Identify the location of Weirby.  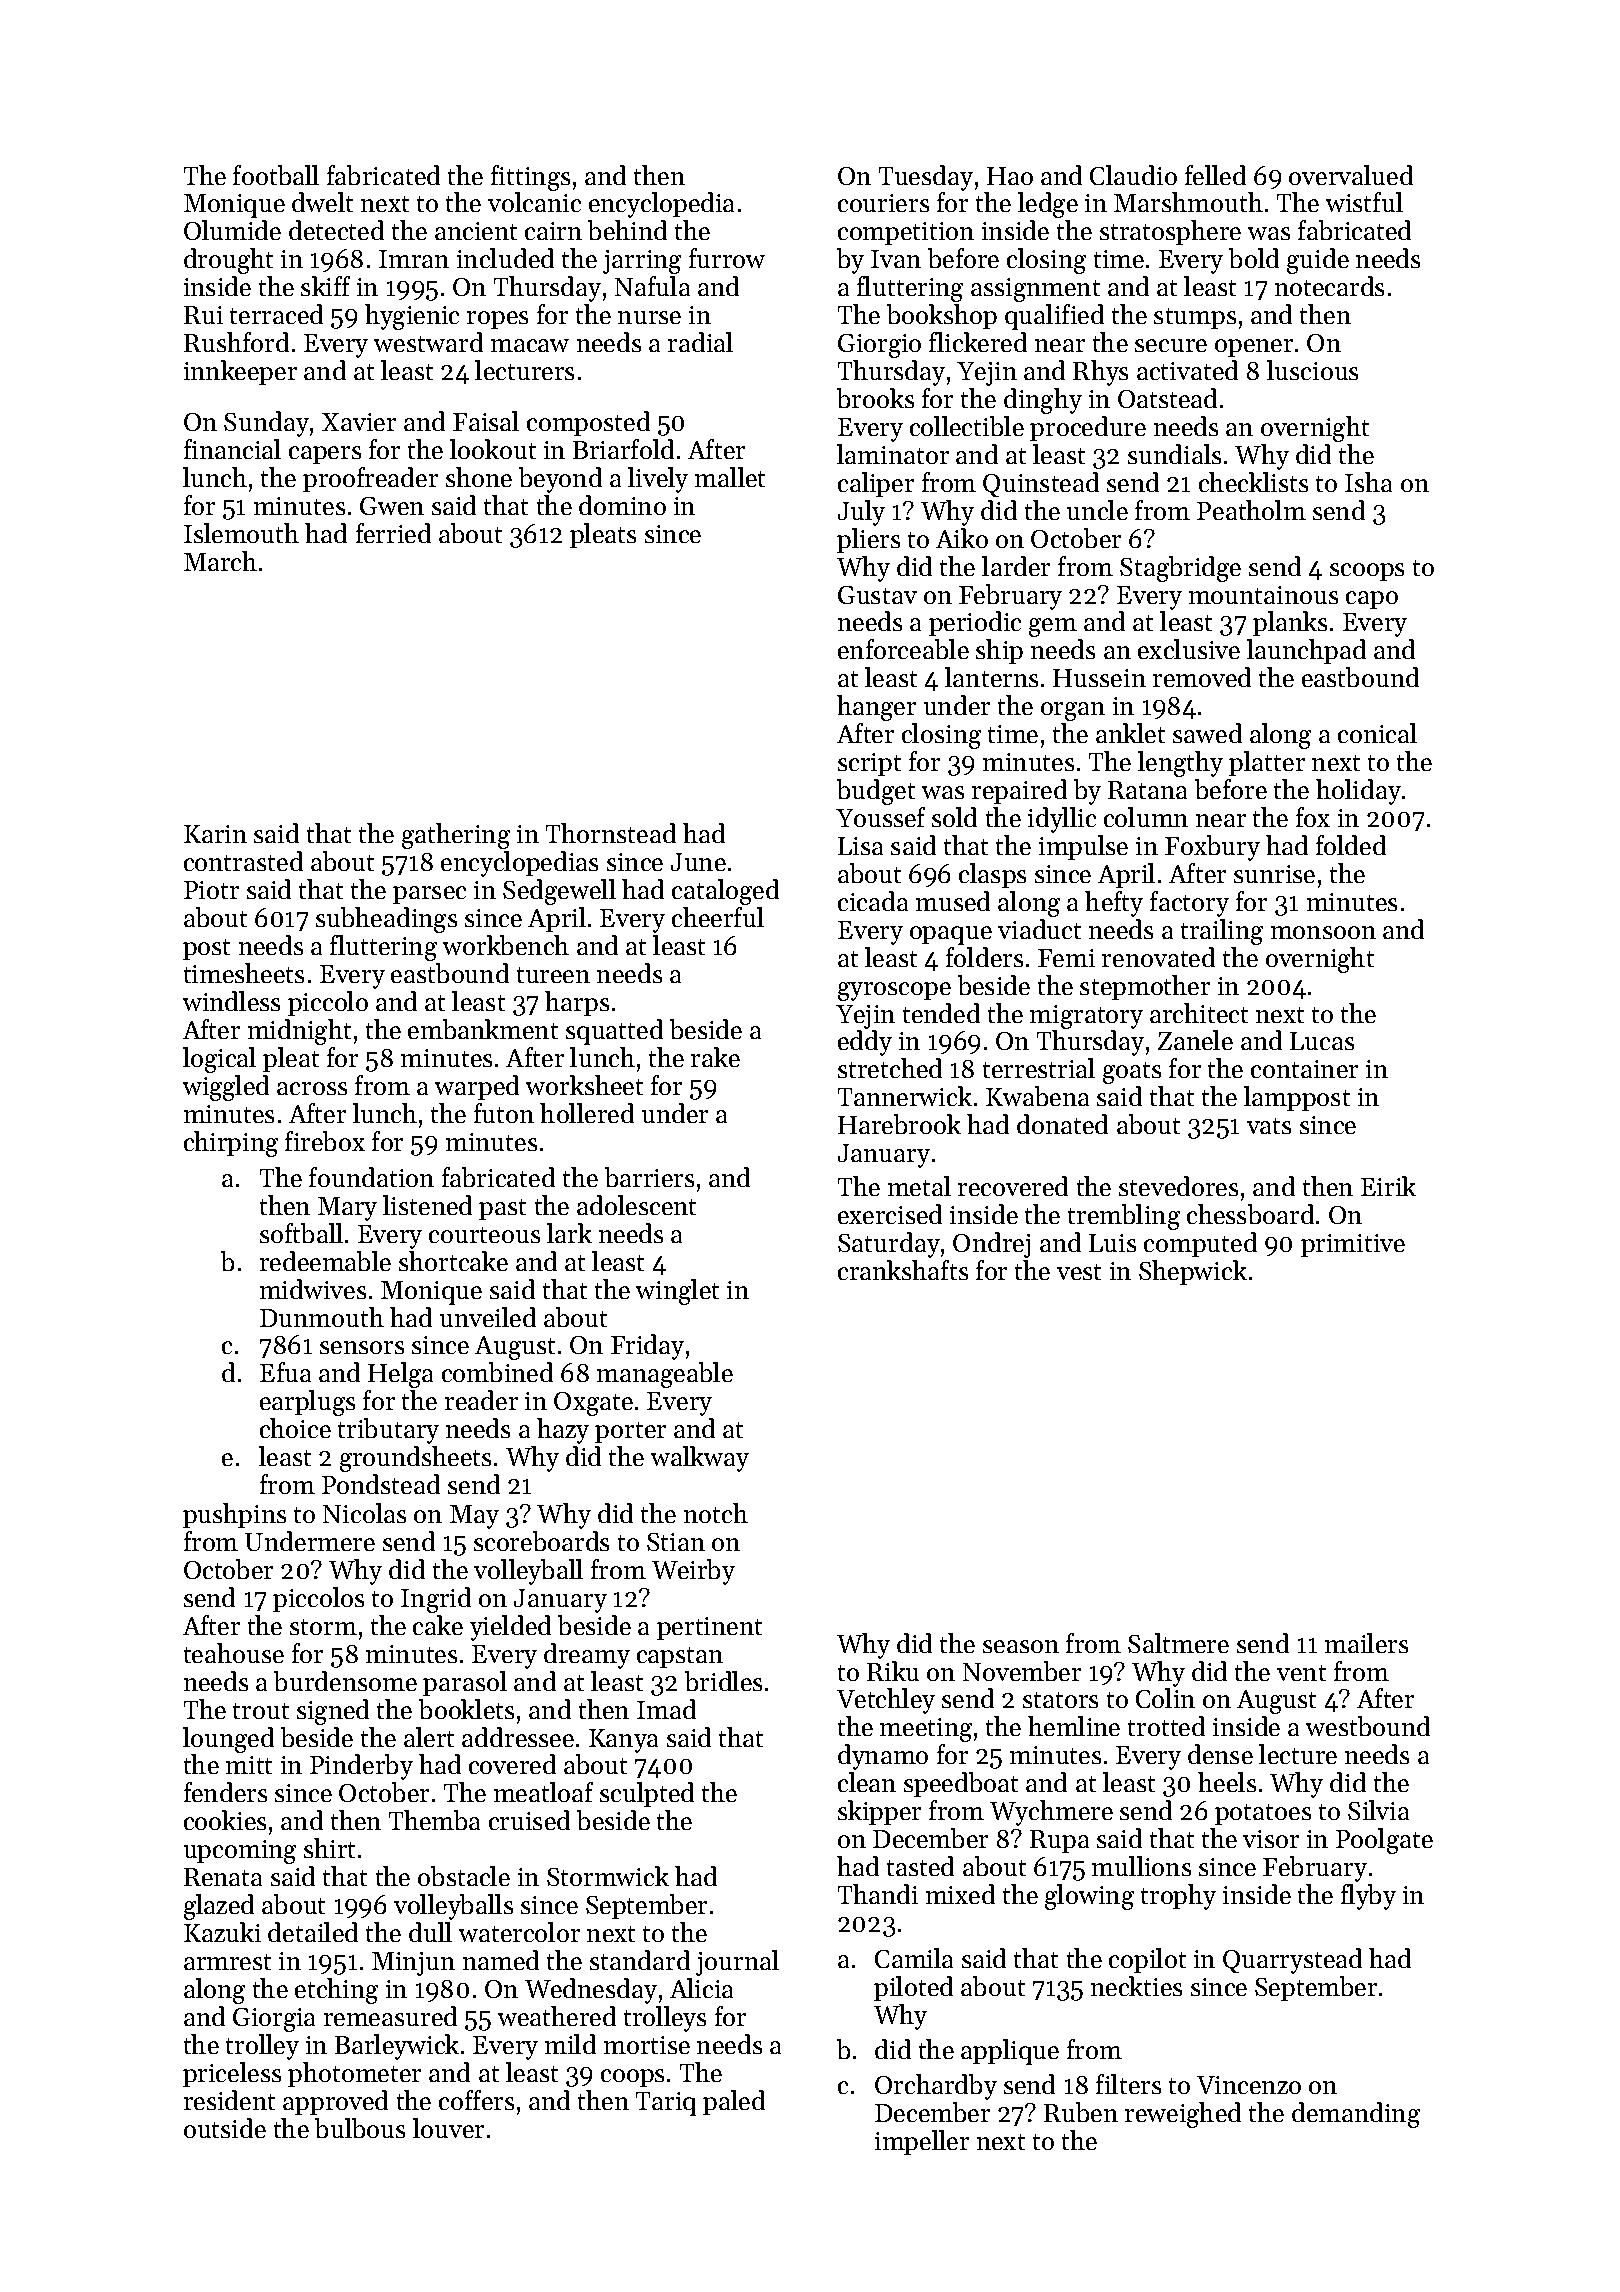
(693, 1572).
